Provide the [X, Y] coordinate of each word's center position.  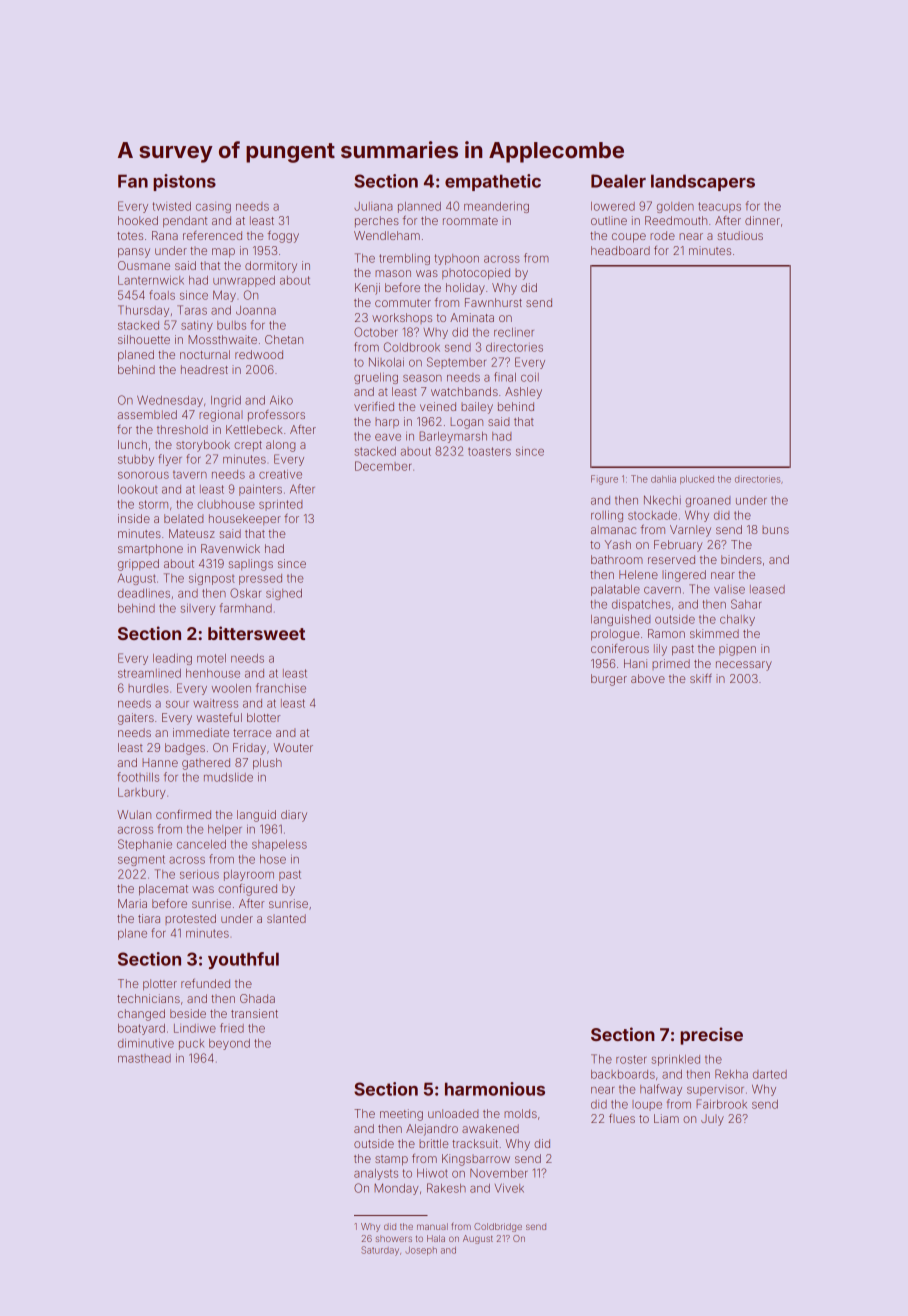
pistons [184, 182]
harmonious [495, 1089]
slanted [286, 918]
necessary [744, 666]
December [383, 466]
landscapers [703, 182]
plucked [697, 479]
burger [609, 680]
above [648, 678]
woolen [231, 688]
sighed [284, 594]
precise [711, 1036]
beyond [229, 1044]
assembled [147, 414]
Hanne [160, 762]
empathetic [493, 182]
